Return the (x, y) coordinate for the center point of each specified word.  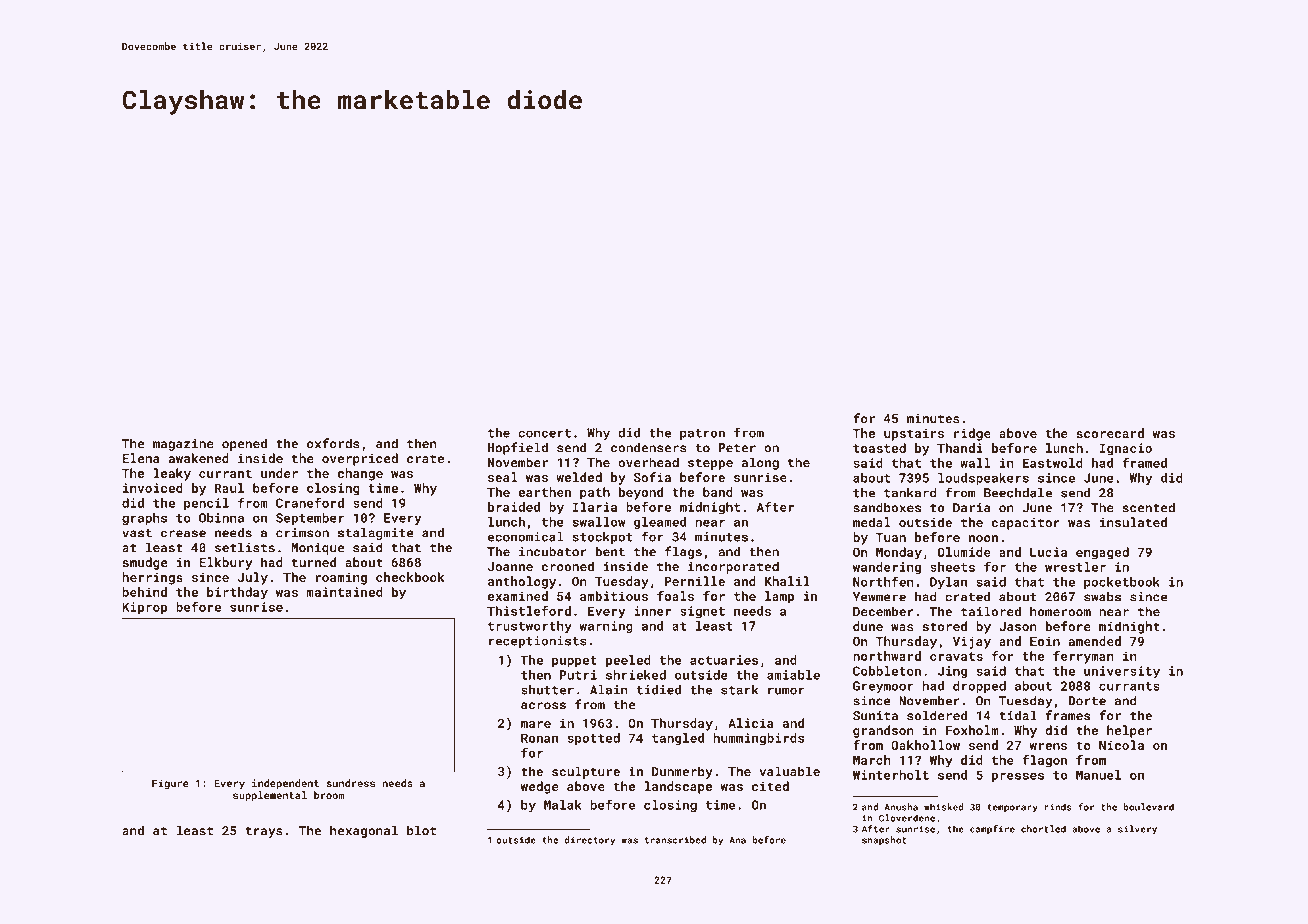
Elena (141, 458)
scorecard (1110, 433)
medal (872, 522)
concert (544, 433)
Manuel (1098, 775)
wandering (887, 568)
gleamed (660, 523)
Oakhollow (925, 745)
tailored (991, 611)
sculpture (586, 772)
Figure (170, 784)
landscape (678, 787)
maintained (345, 592)
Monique (317, 549)
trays (264, 832)
